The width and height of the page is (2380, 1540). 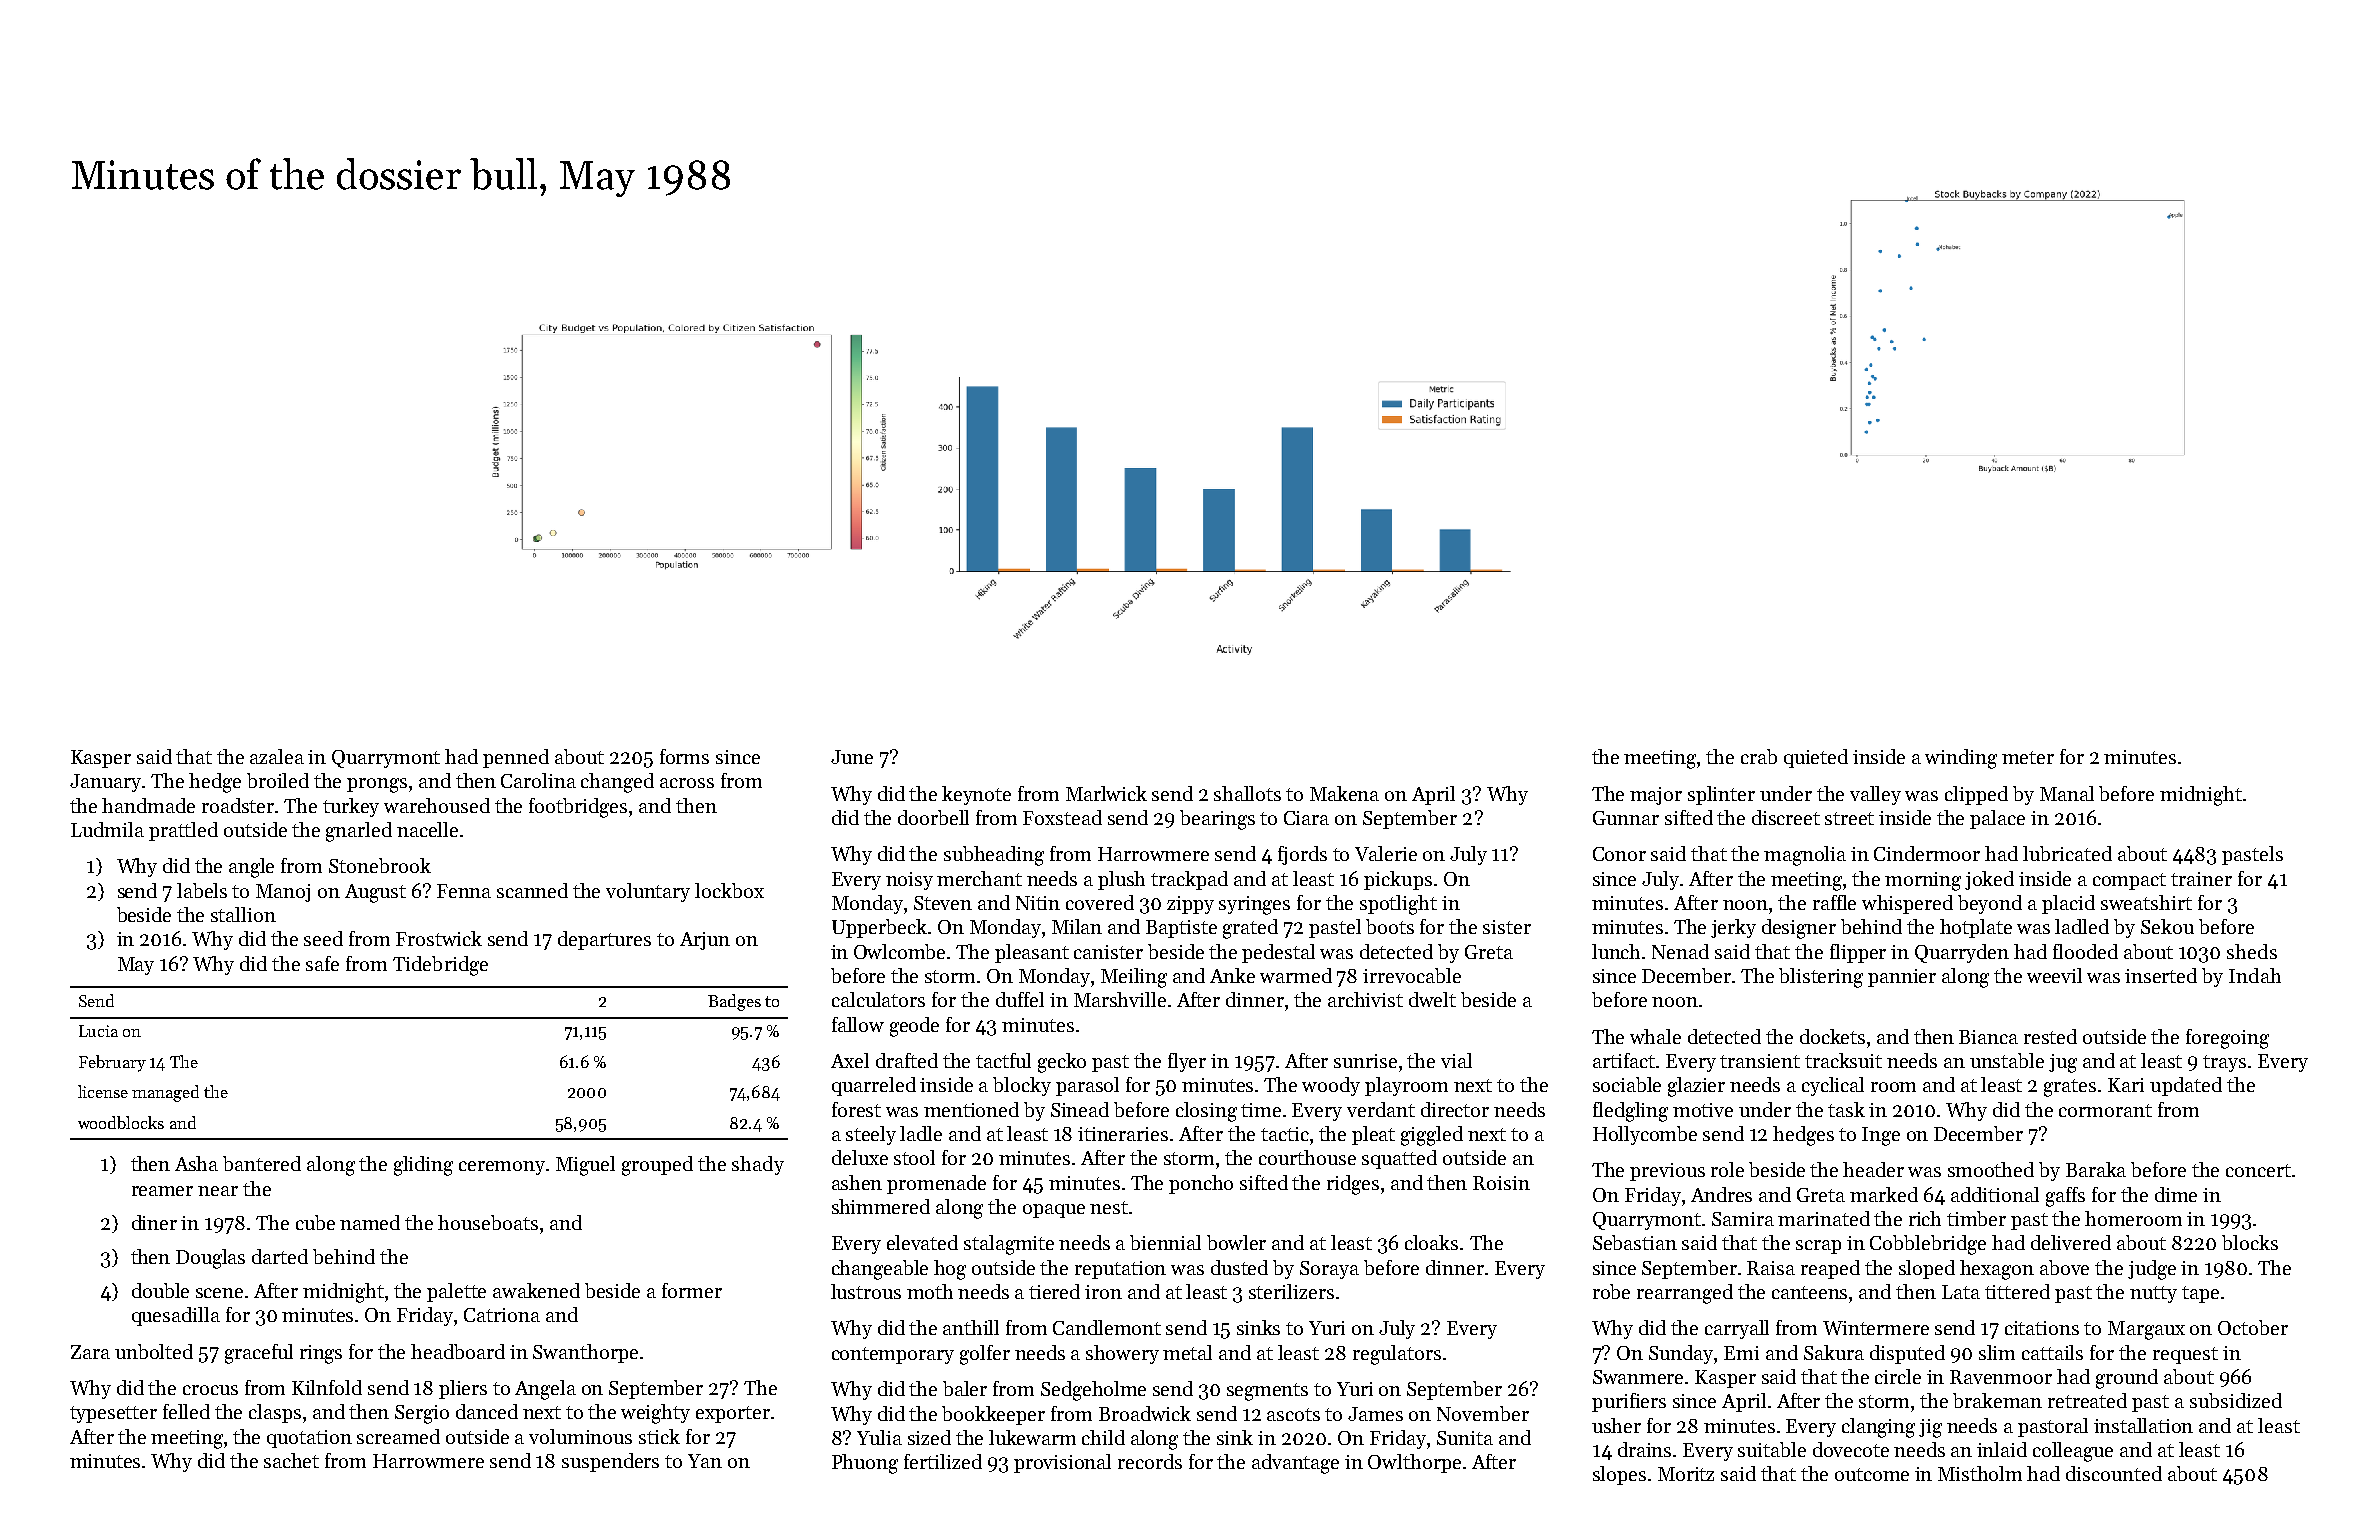 What do you see at coordinates (327, 1387) in the page?
I see `Kilnfold` at bounding box center [327, 1387].
